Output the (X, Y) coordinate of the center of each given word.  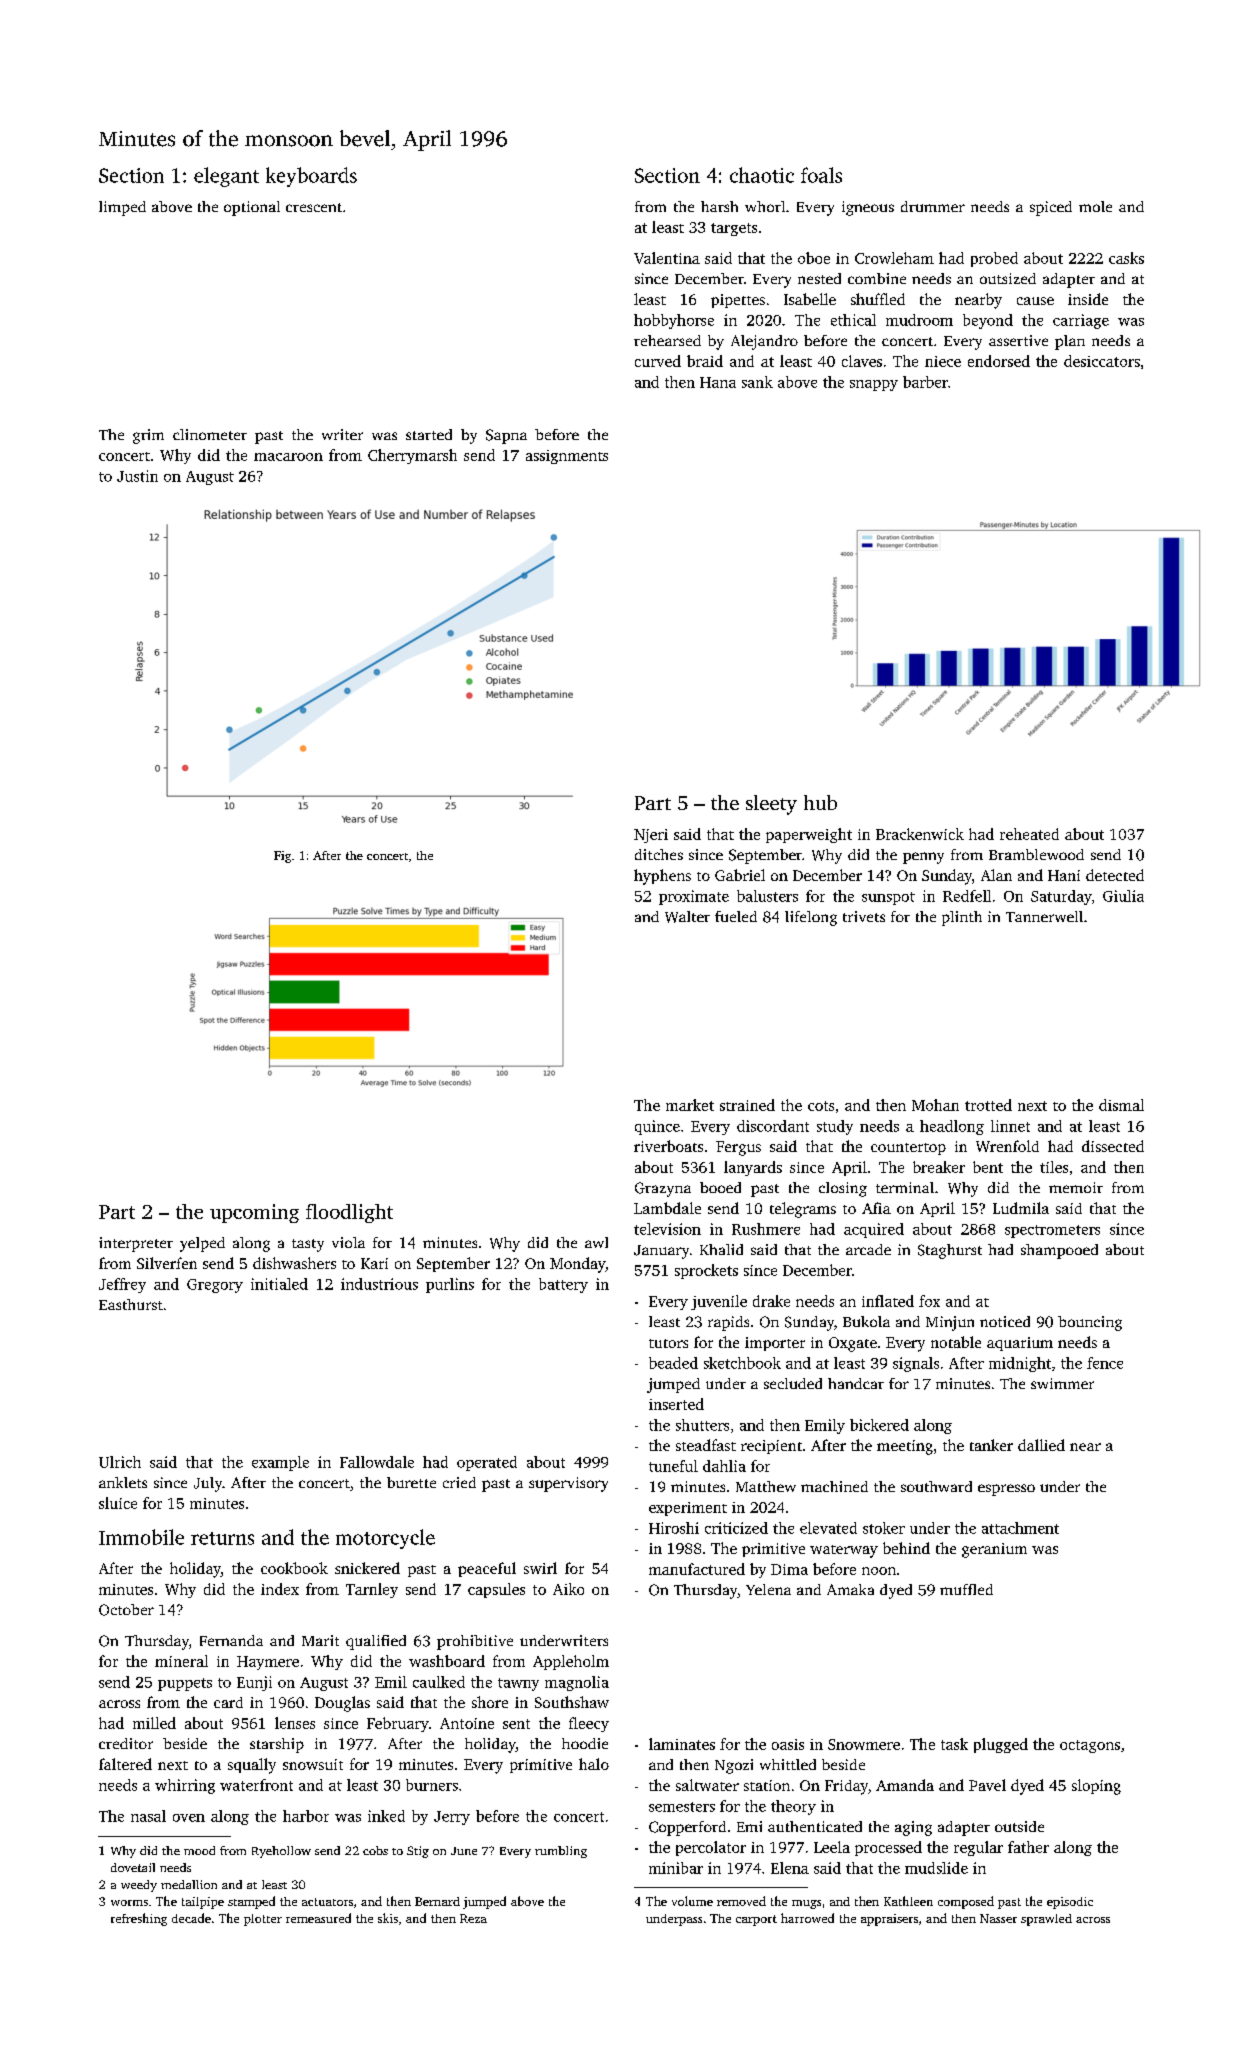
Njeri (651, 836)
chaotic (762, 175)
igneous (868, 208)
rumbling (561, 1852)
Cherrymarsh (412, 456)
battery (563, 1285)
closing (843, 1189)
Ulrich (120, 1462)
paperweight (809, 835)
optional (252, 208)
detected (1115, 875)
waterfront (256, 1785)
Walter (687, 917)
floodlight (349, 1213)
